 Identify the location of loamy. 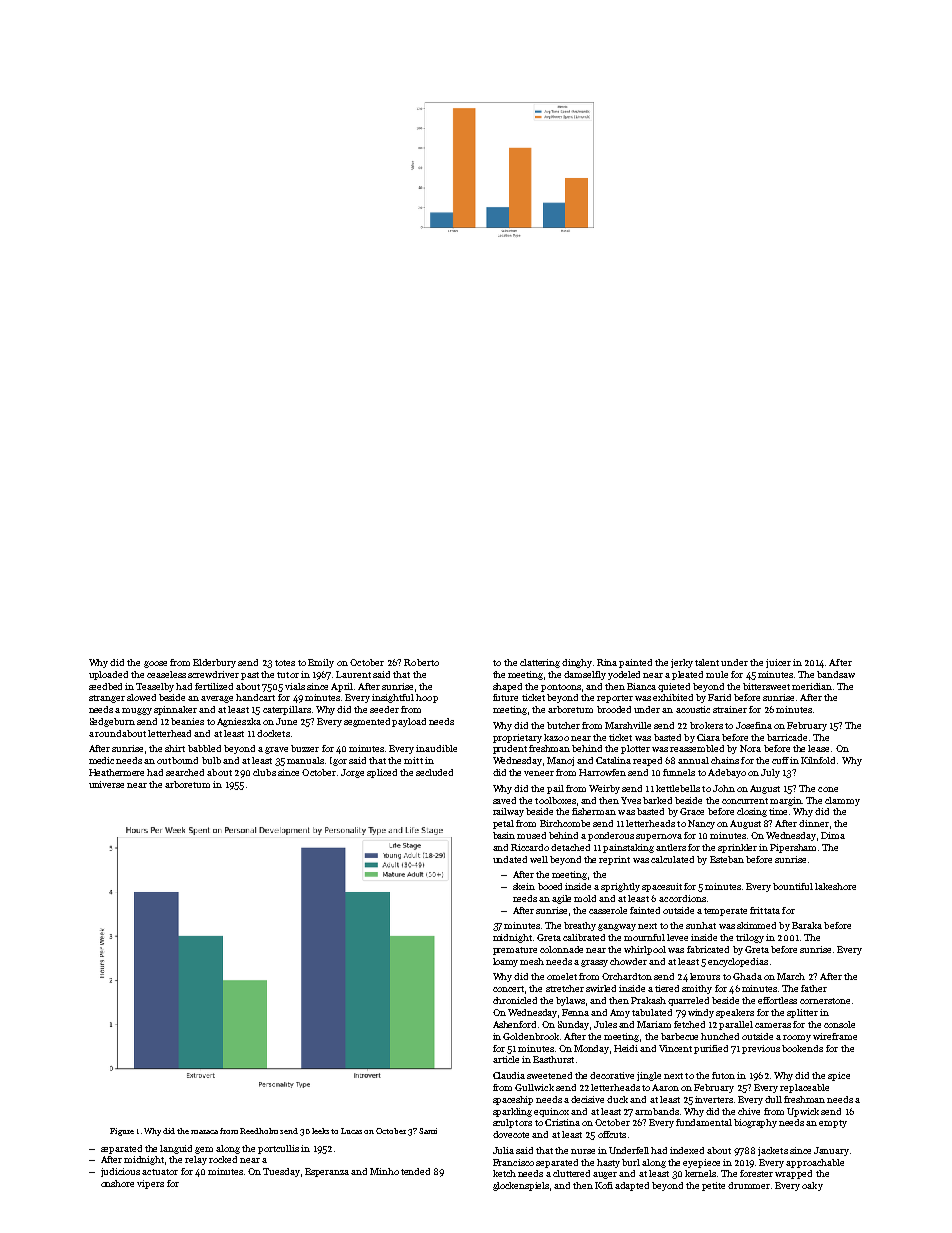
(505, 962).
